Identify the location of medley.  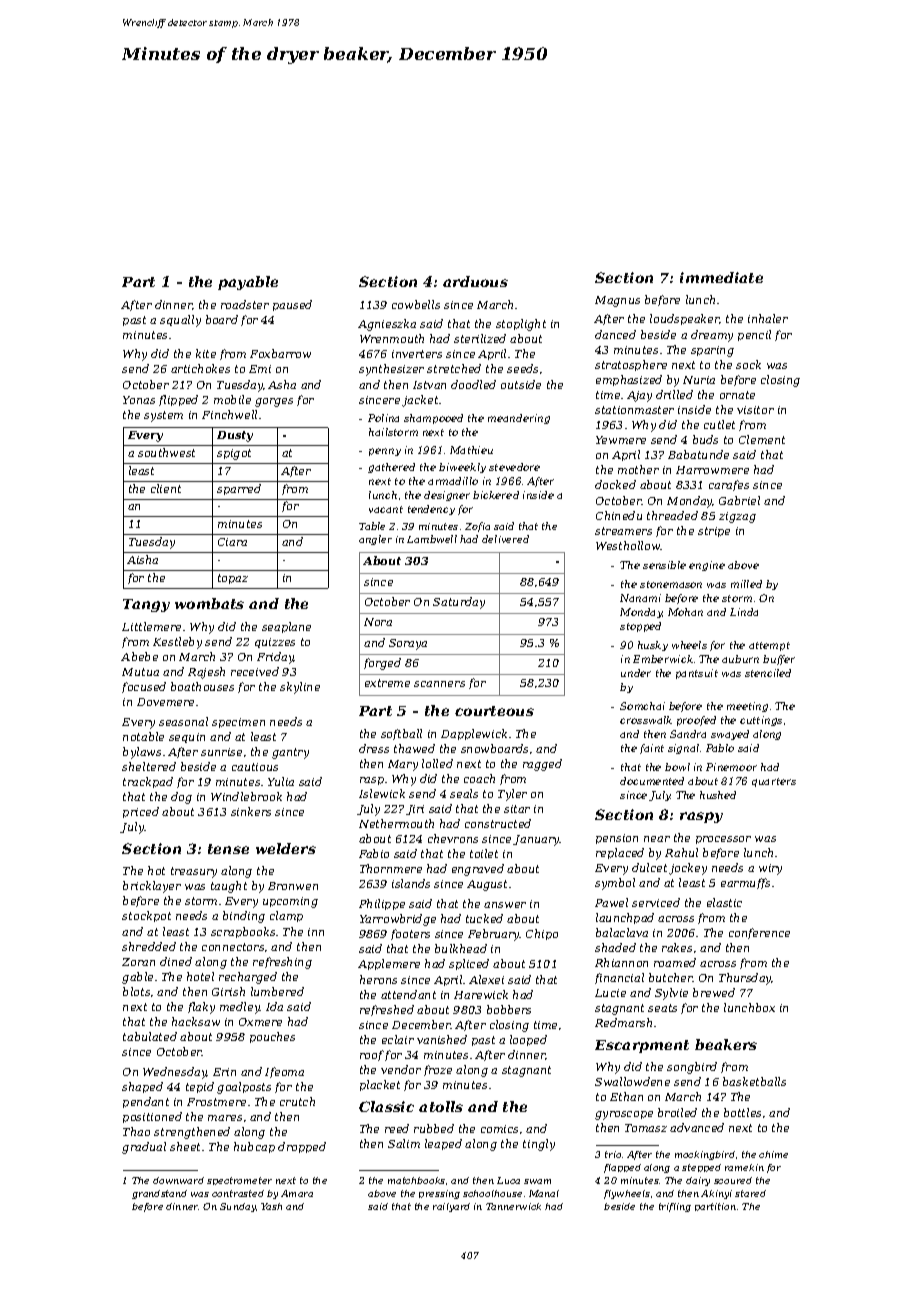
(240, 1008).
